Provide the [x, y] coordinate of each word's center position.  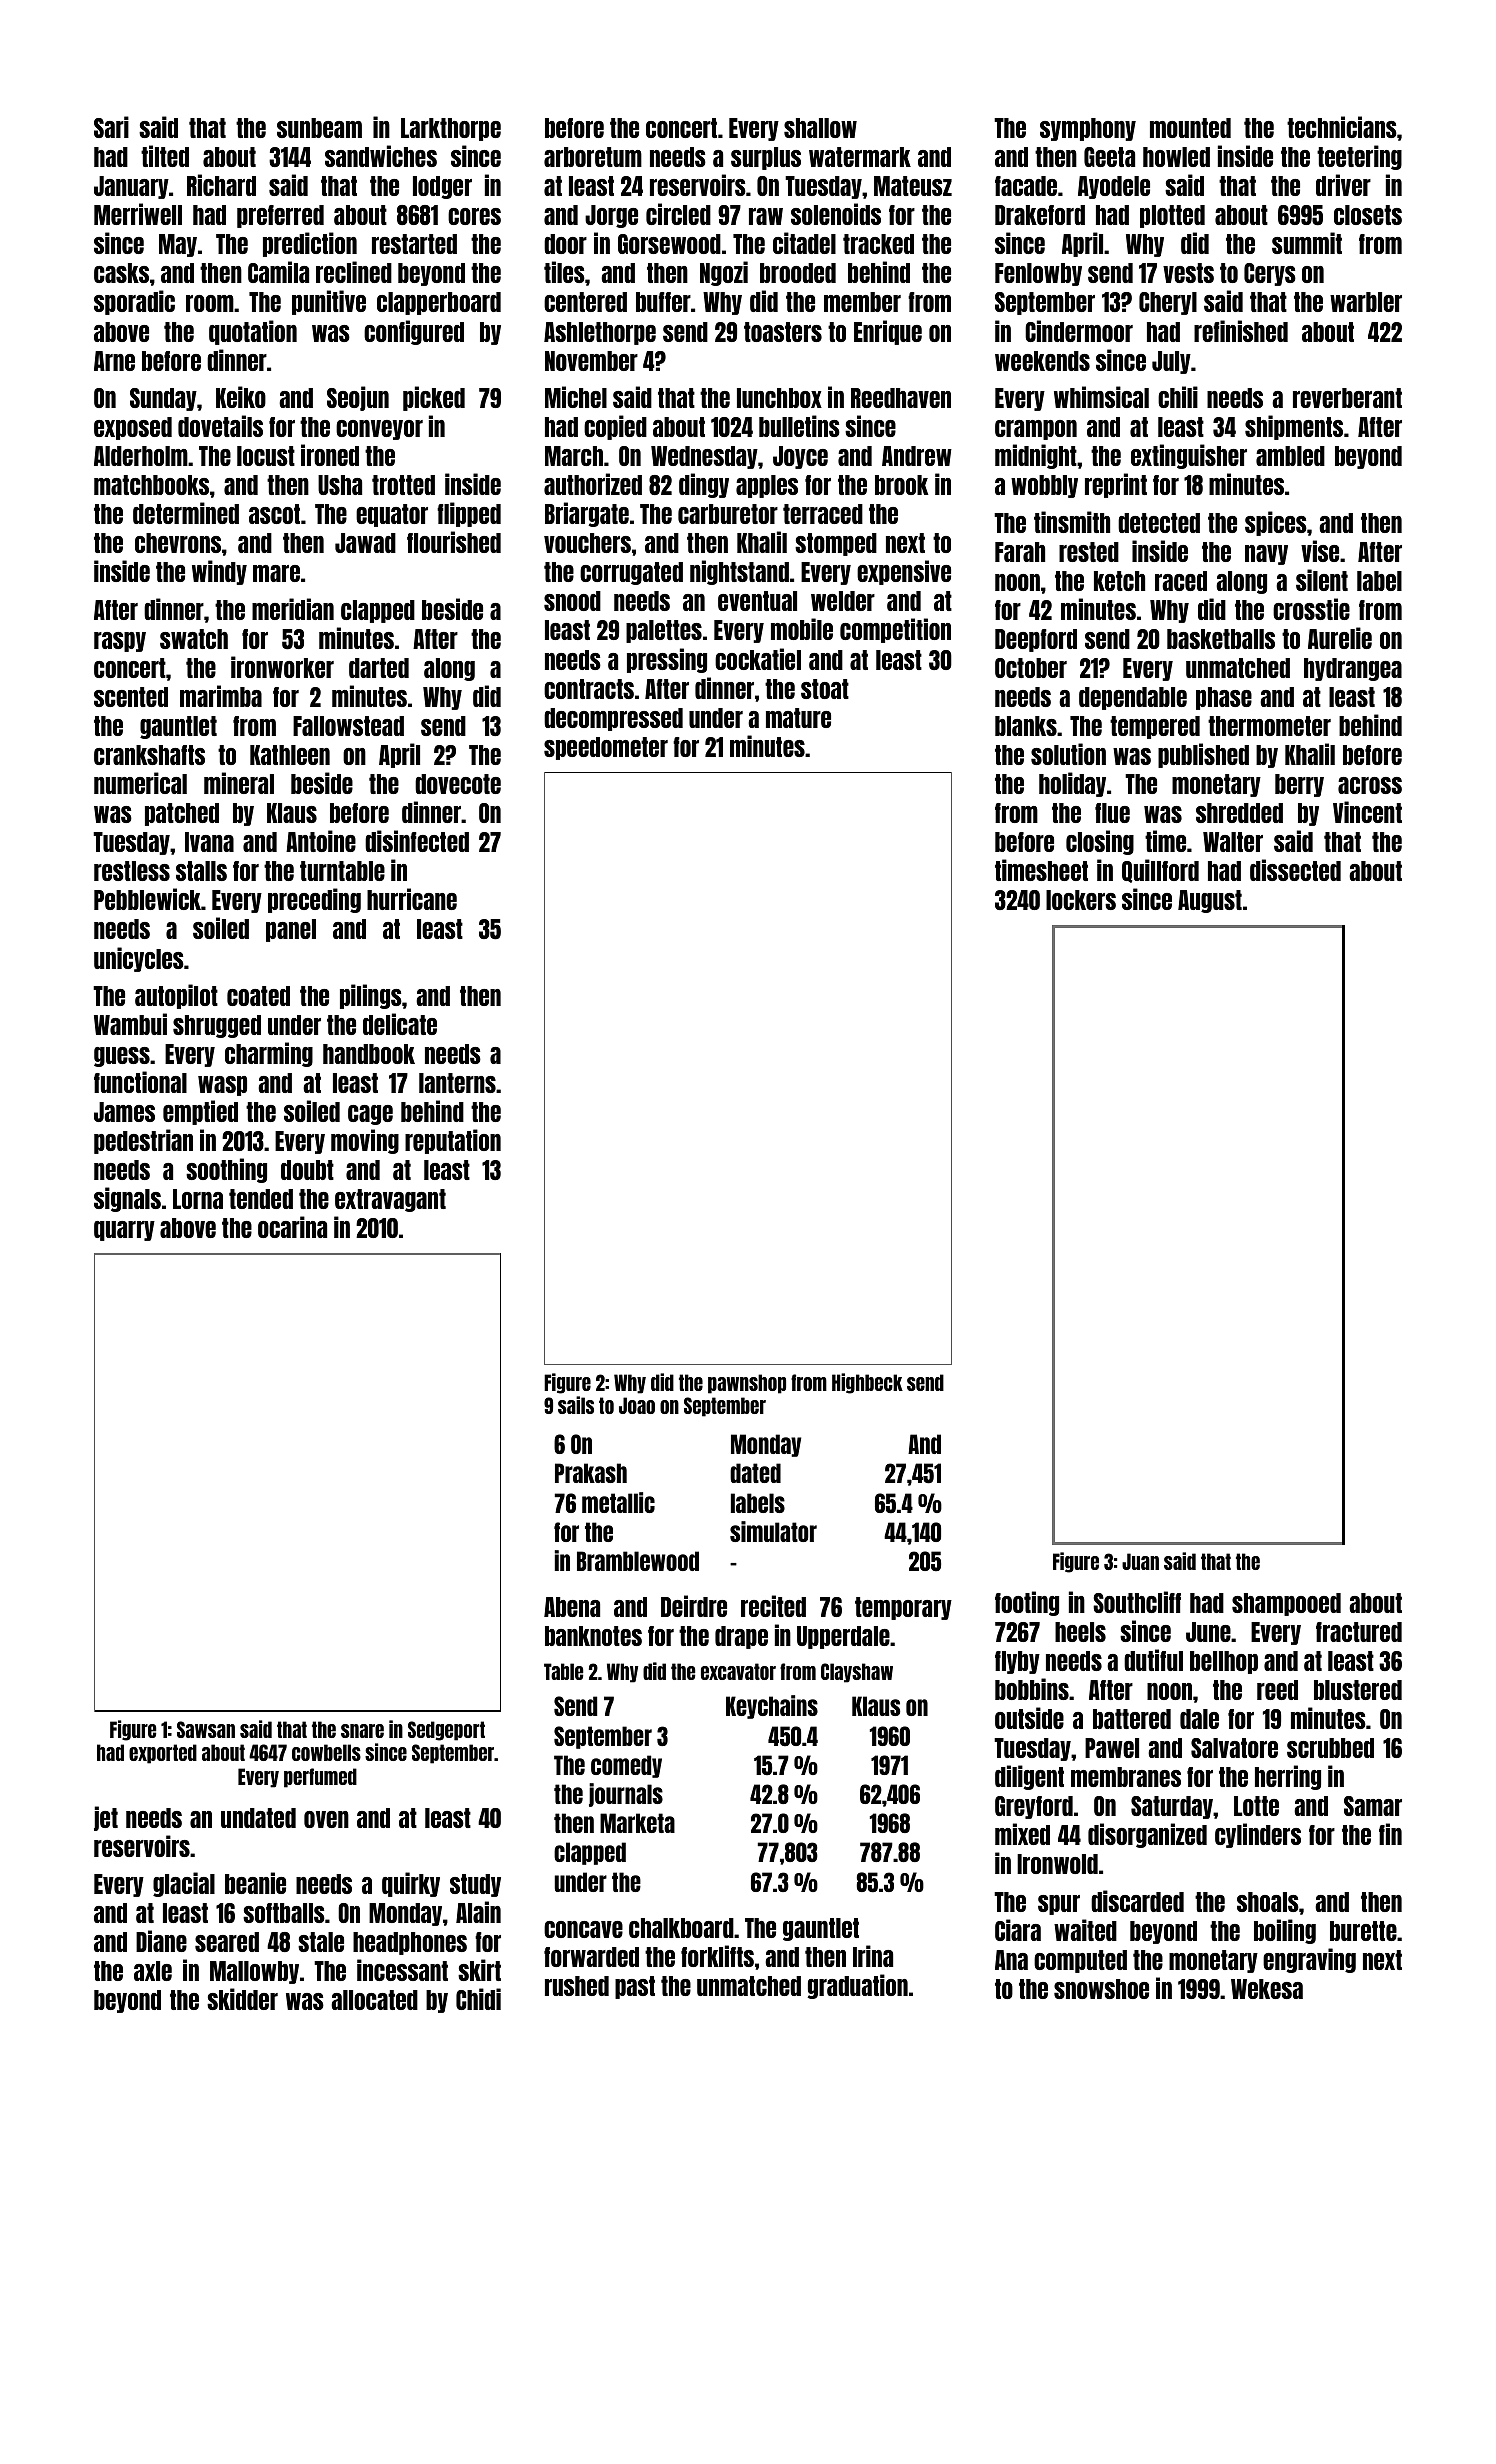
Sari [111, 127]
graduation [857, 1986]
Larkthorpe [451, 129]
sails [576, 1405]
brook [902, 485]
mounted [1190, 128]
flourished [454, 542]
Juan [1140, 1561]
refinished [1241, 331]
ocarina [292, 1227]
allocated [374, 2000]
